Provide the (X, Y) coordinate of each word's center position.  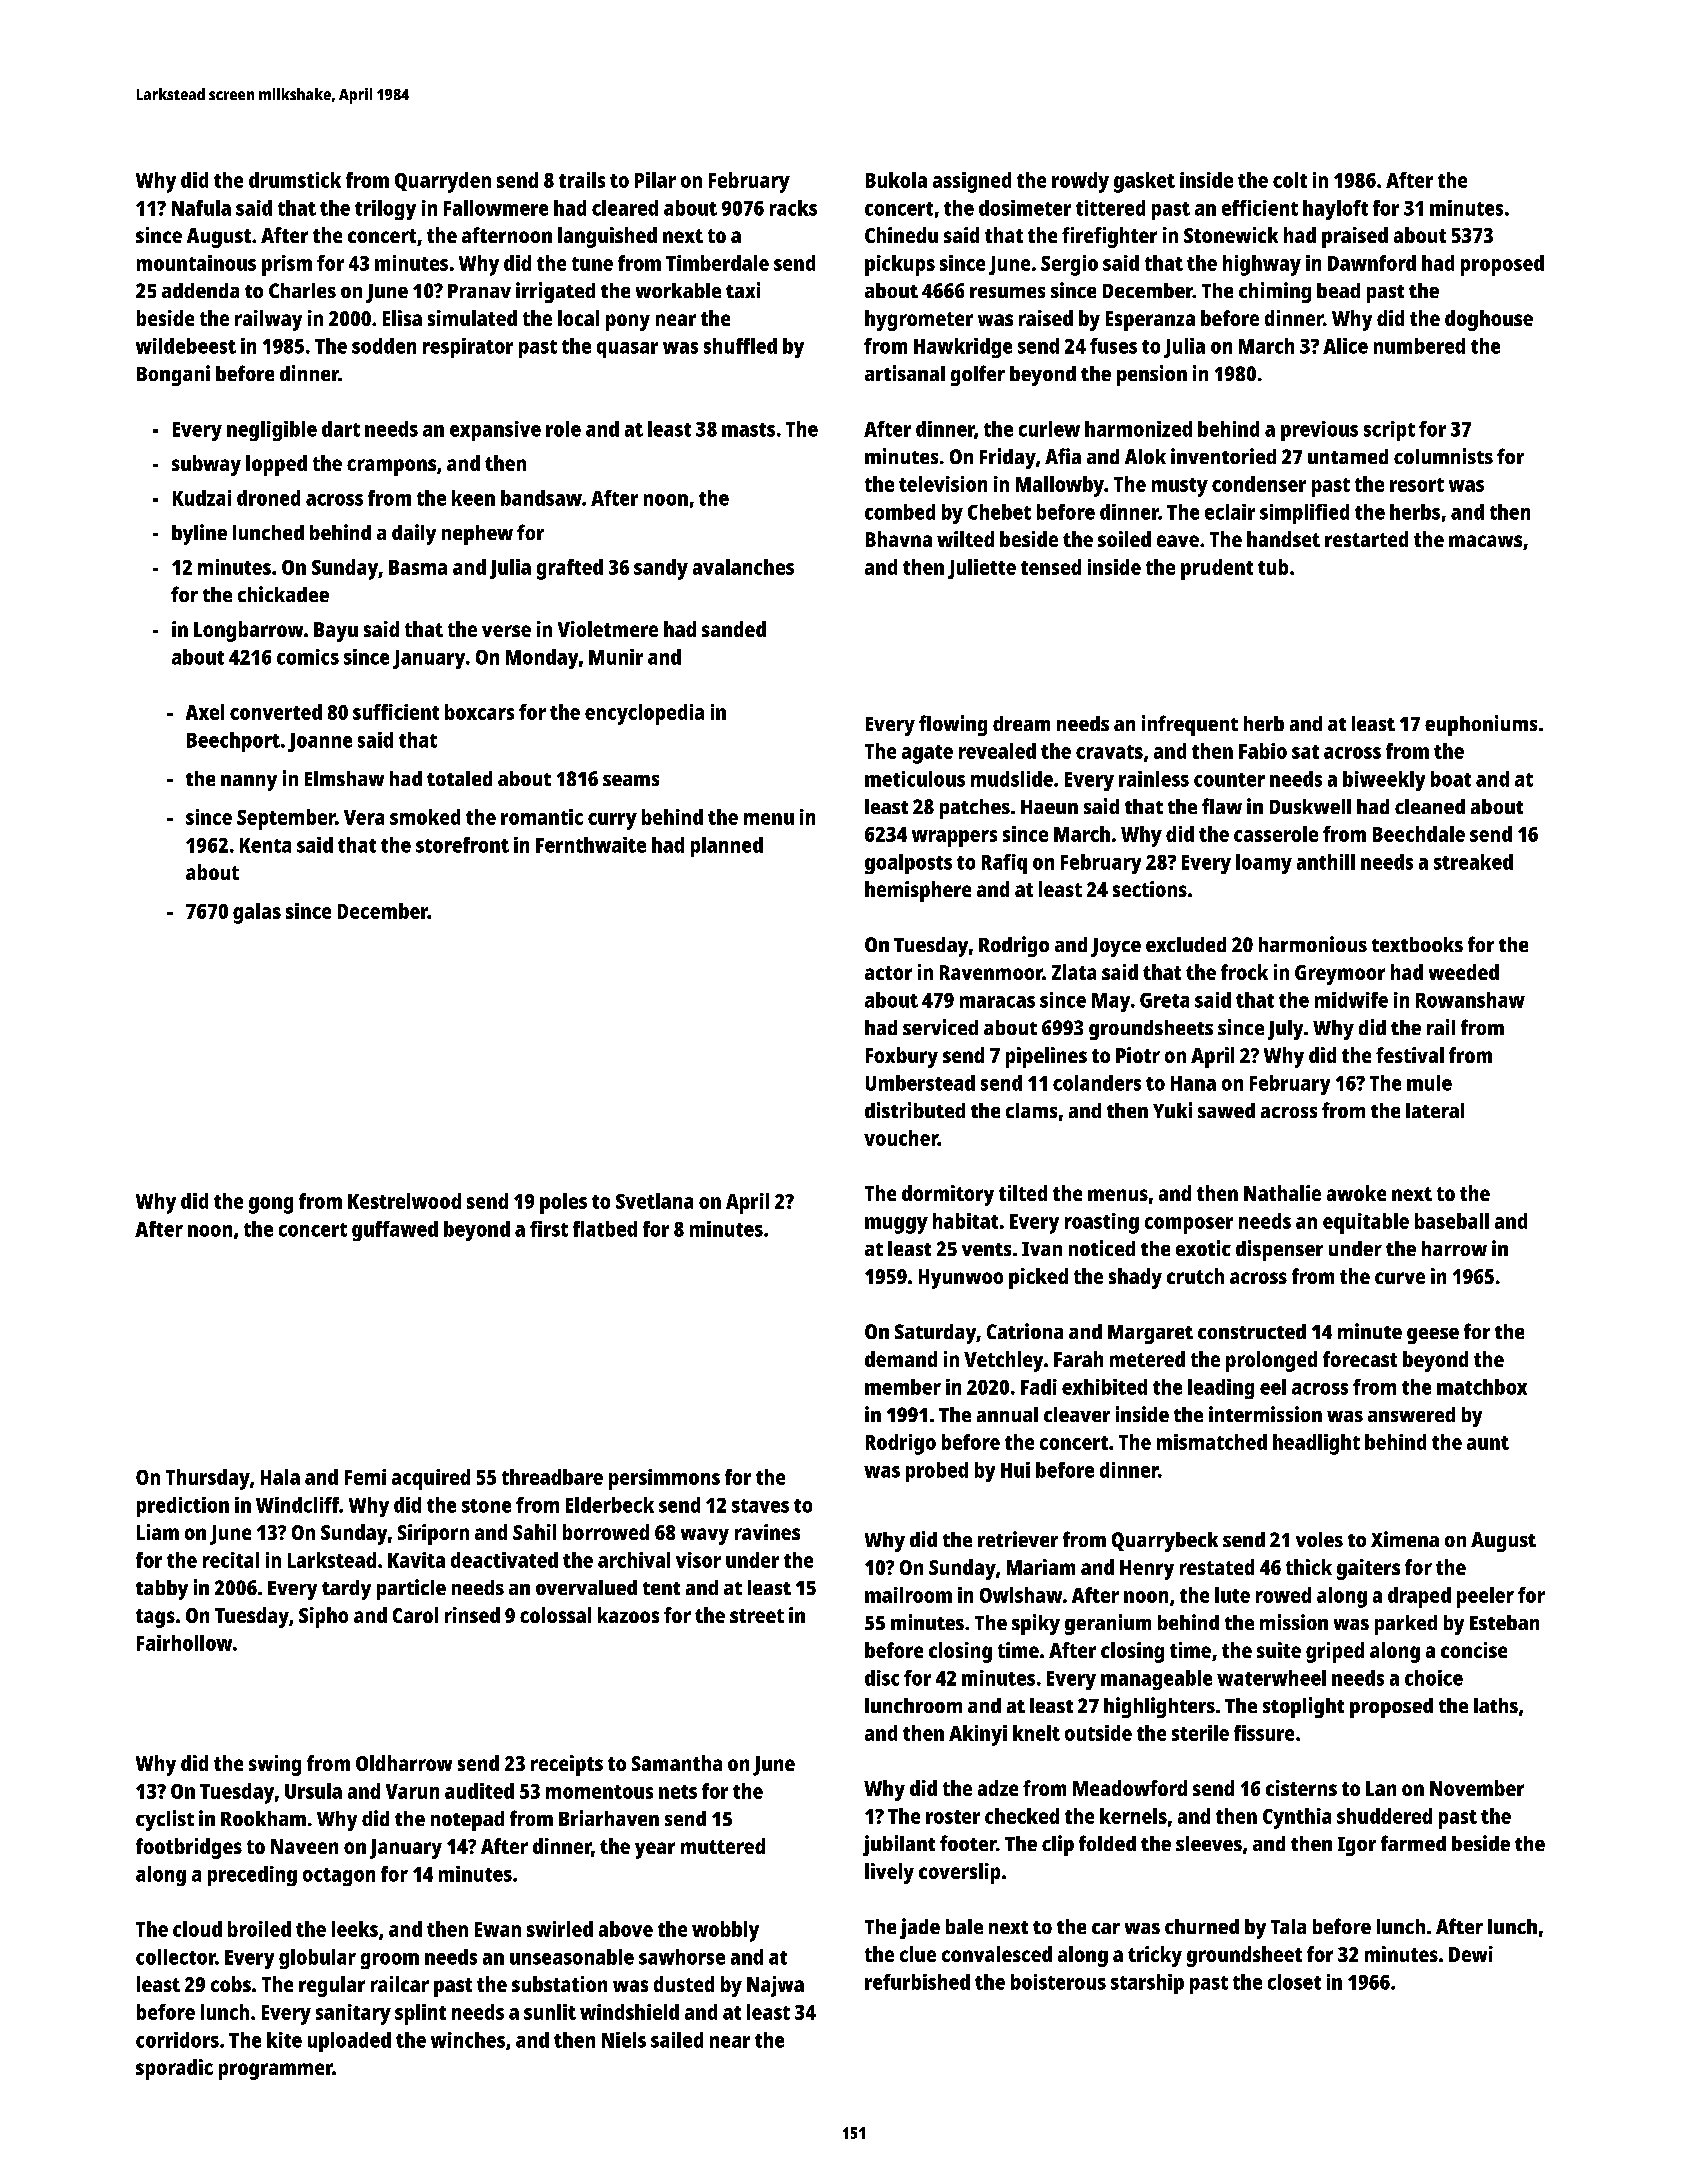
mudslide (1012, 779)
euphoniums (1481, 725)
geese (1433, 1336)
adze (998, 1788)
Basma (418, 567)
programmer (276, 2071)
